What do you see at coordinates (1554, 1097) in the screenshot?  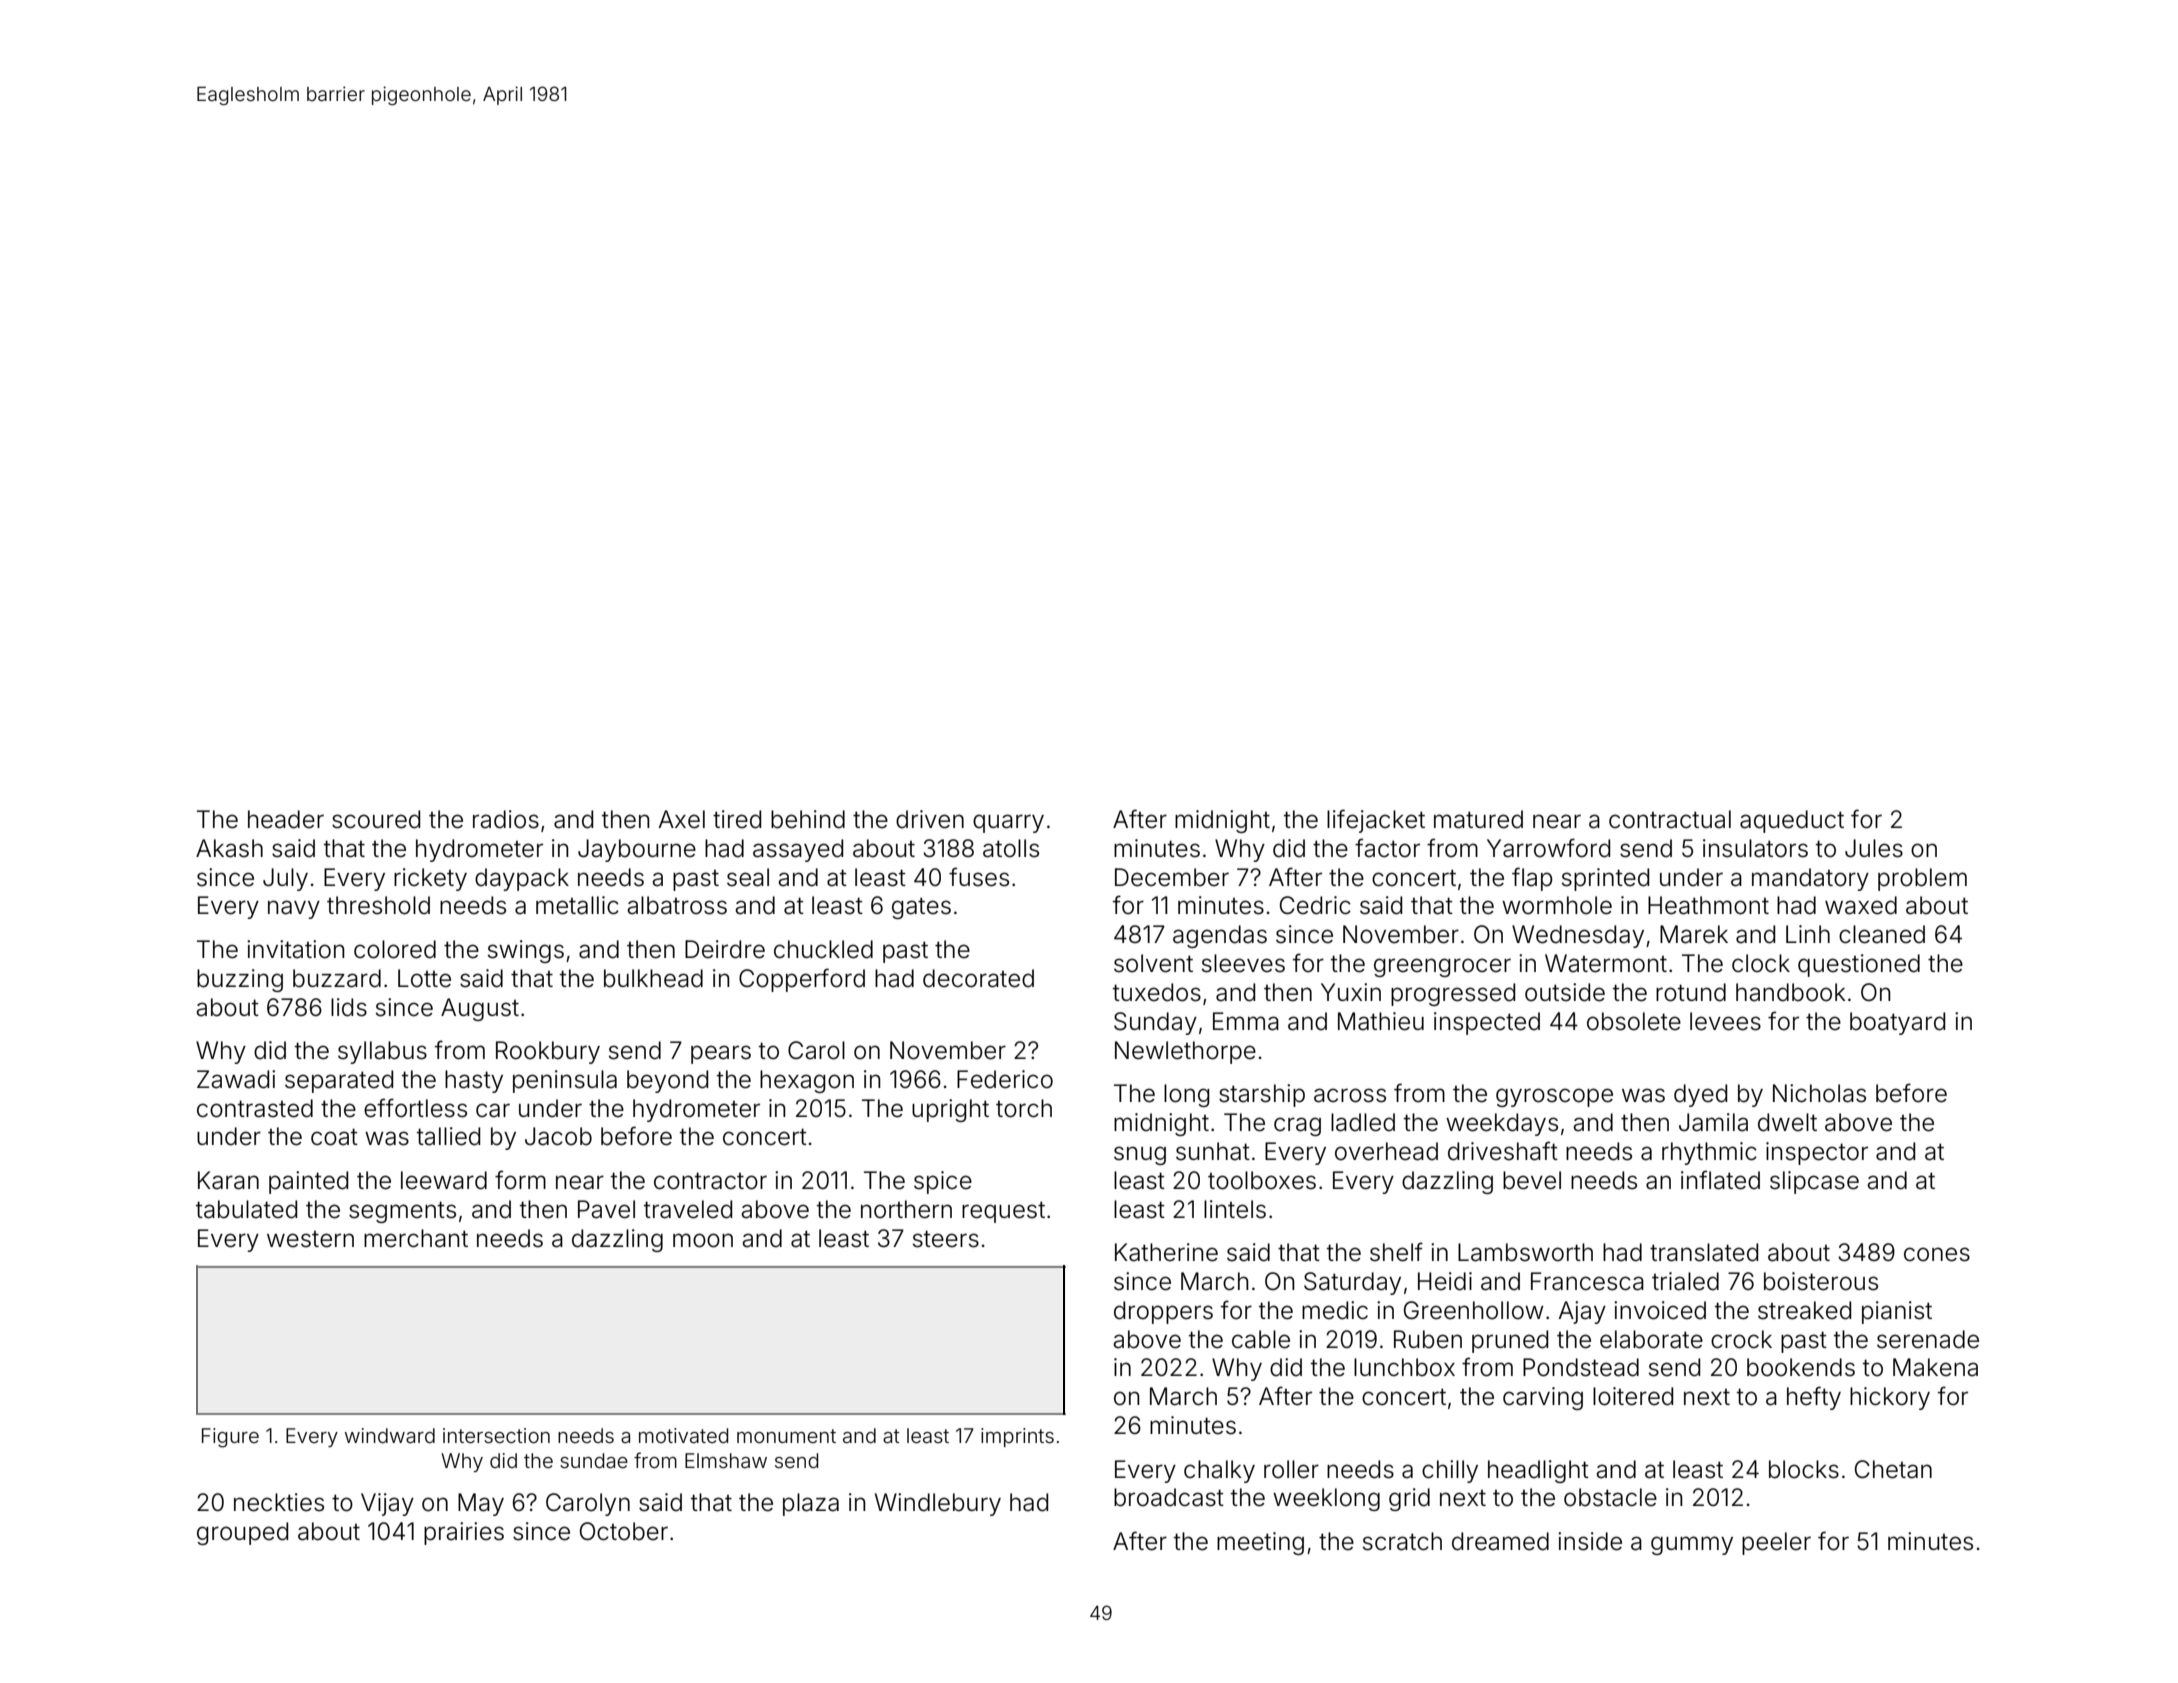 I see `gyroscope` at bounding box center [1554, 1097].
